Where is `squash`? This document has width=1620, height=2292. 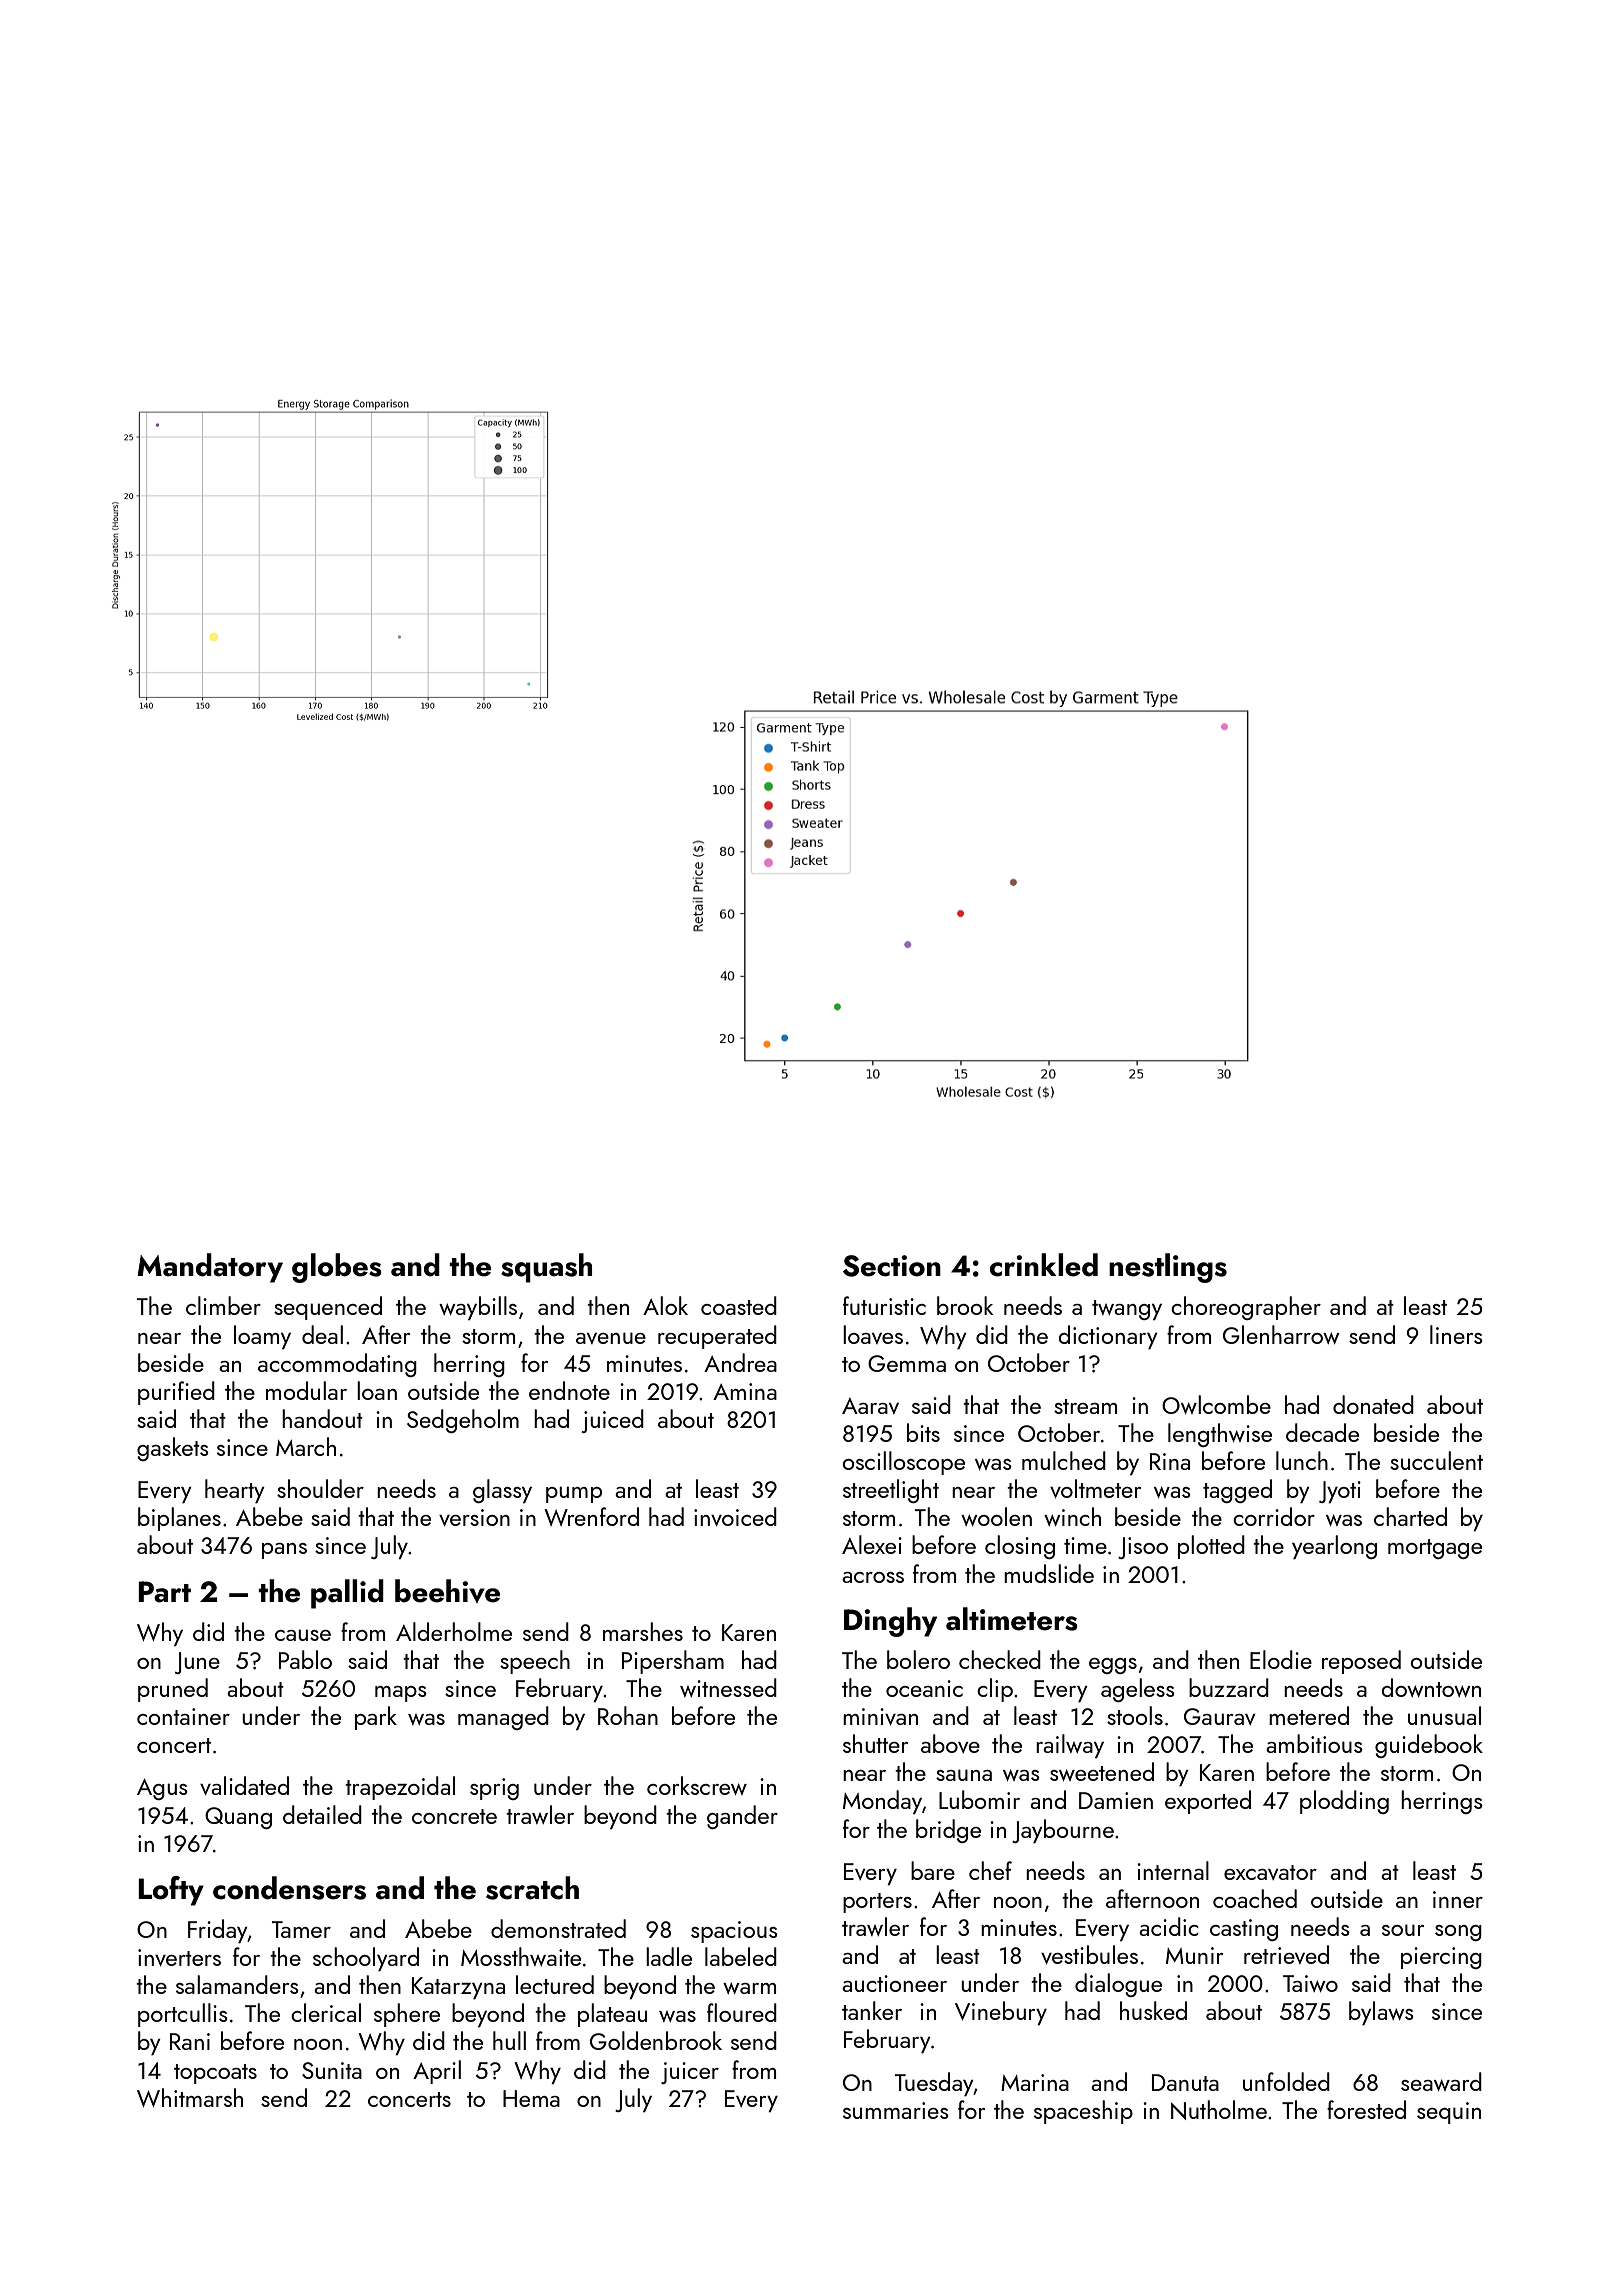 squash is located at coordinates (546, 1268).
